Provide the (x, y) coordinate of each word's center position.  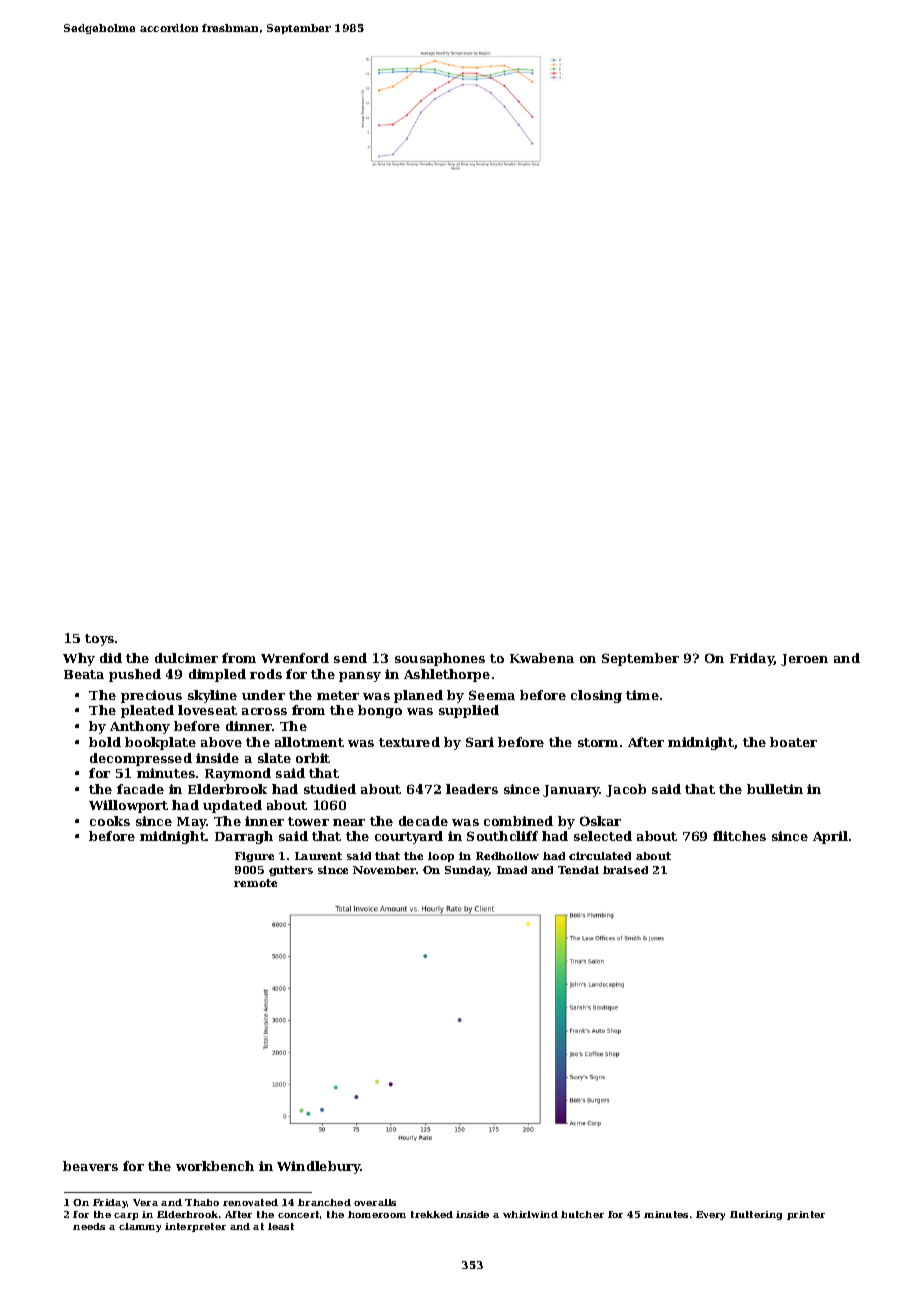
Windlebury (318, 1167)
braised (625, 870)
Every (710, 1215)
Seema (492, 695)
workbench (215, 1166)
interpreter (195, 1227)
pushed (135, 675)
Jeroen (804, 660)
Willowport (128, 806)
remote (255, 883)
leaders (472, 789)
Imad (512, 870)
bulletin (775, 789)
